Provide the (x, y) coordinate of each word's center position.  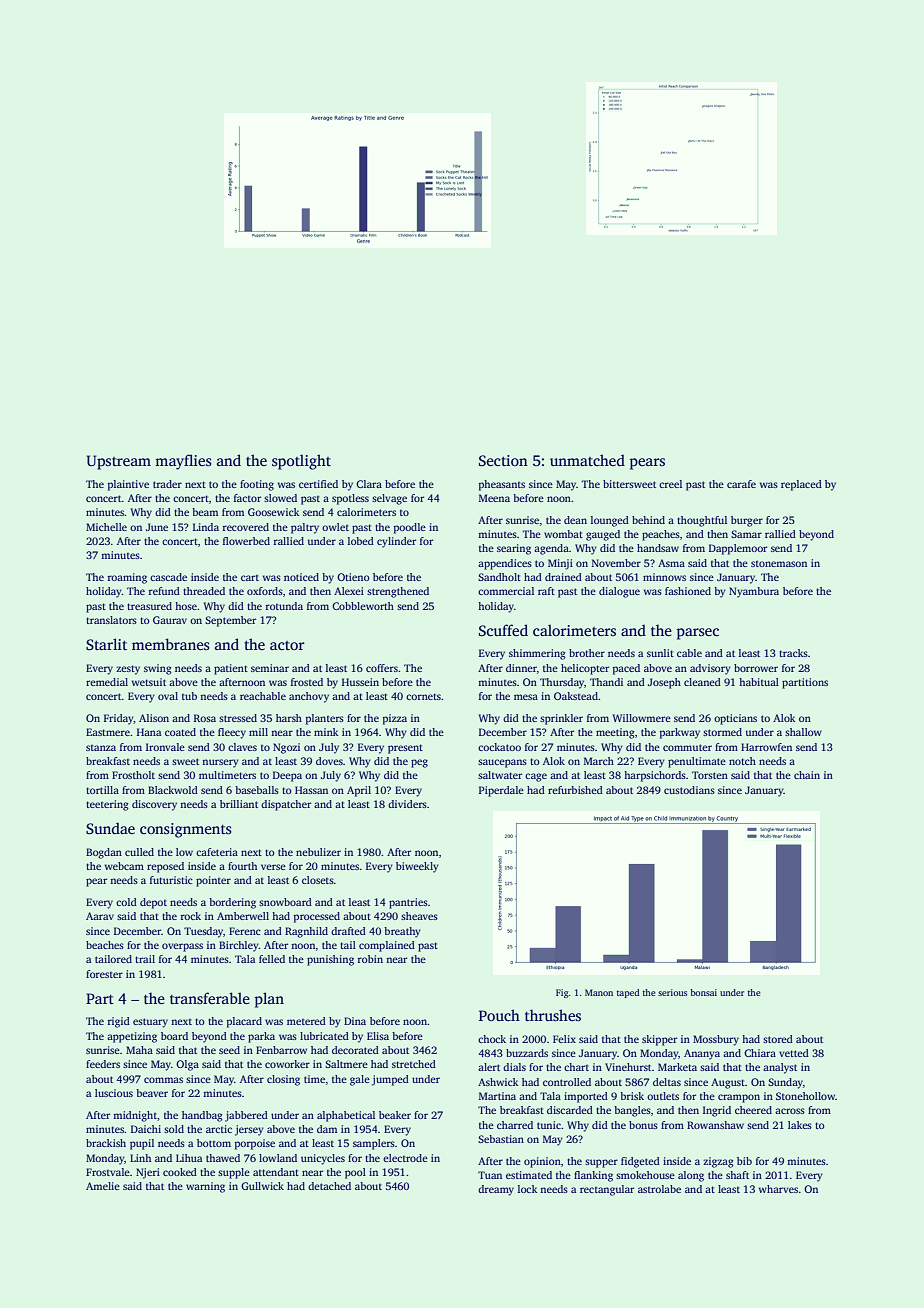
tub (189, 696)
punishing (330, 960)
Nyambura (754, 592)
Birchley (239, 946)
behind (648, 520)
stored (778, 1039)
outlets (663, 1096)
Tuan (490, 1175)
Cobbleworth (363, 606)
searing (514, 549)
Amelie (103, 1186)
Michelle (106, 527)
